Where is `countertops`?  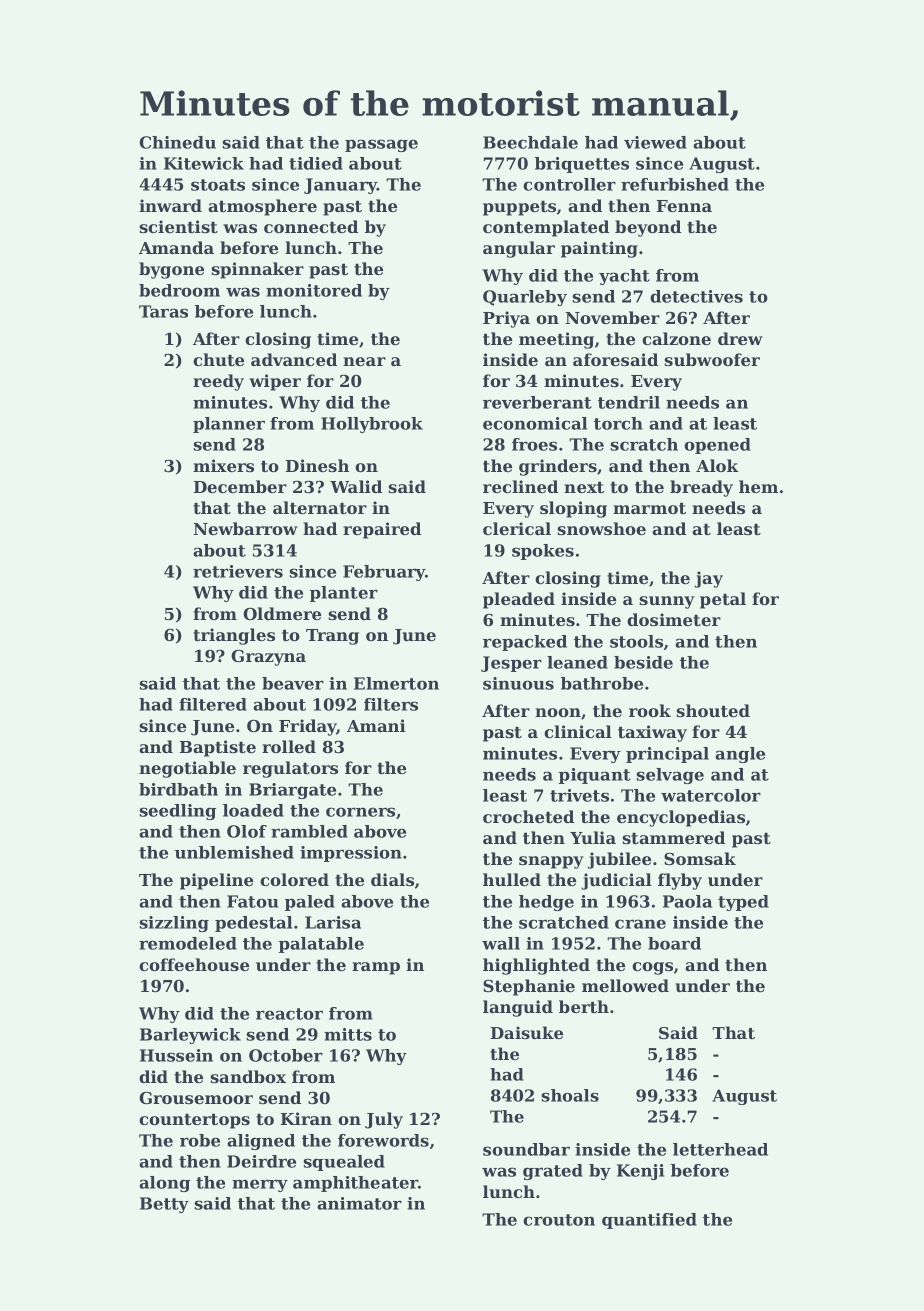 countertops is located at coordinates (194, 1121).
